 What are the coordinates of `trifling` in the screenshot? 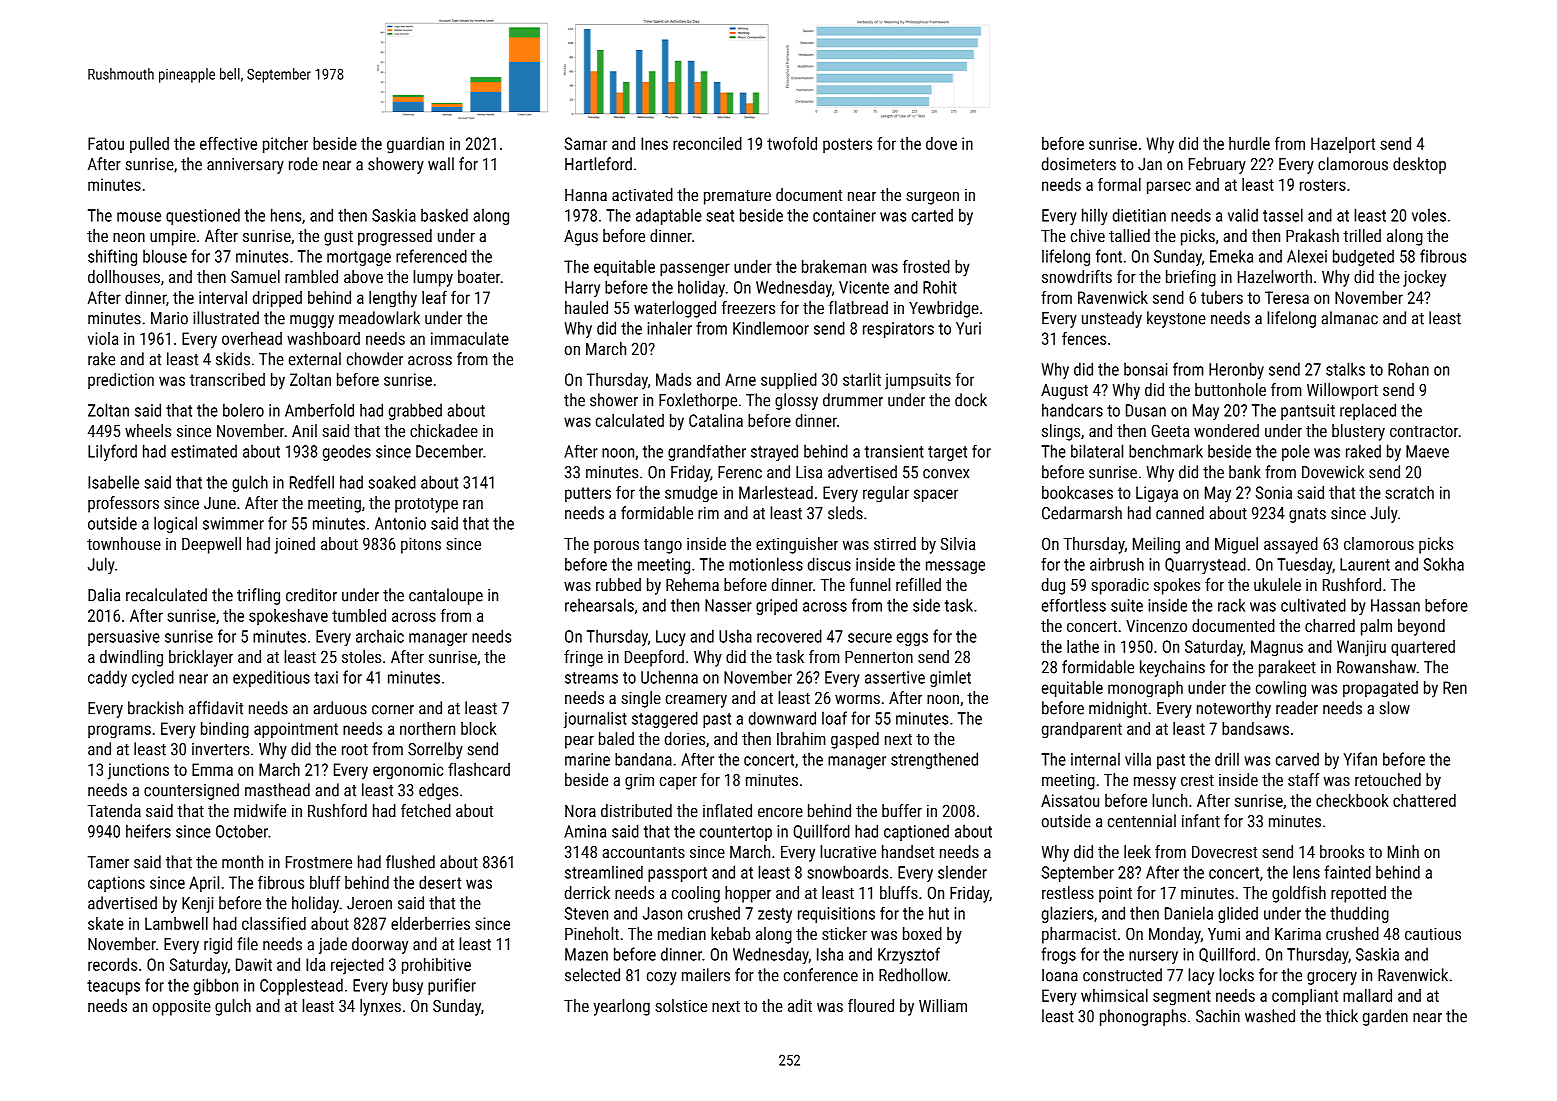 It's located at (258, 596).
